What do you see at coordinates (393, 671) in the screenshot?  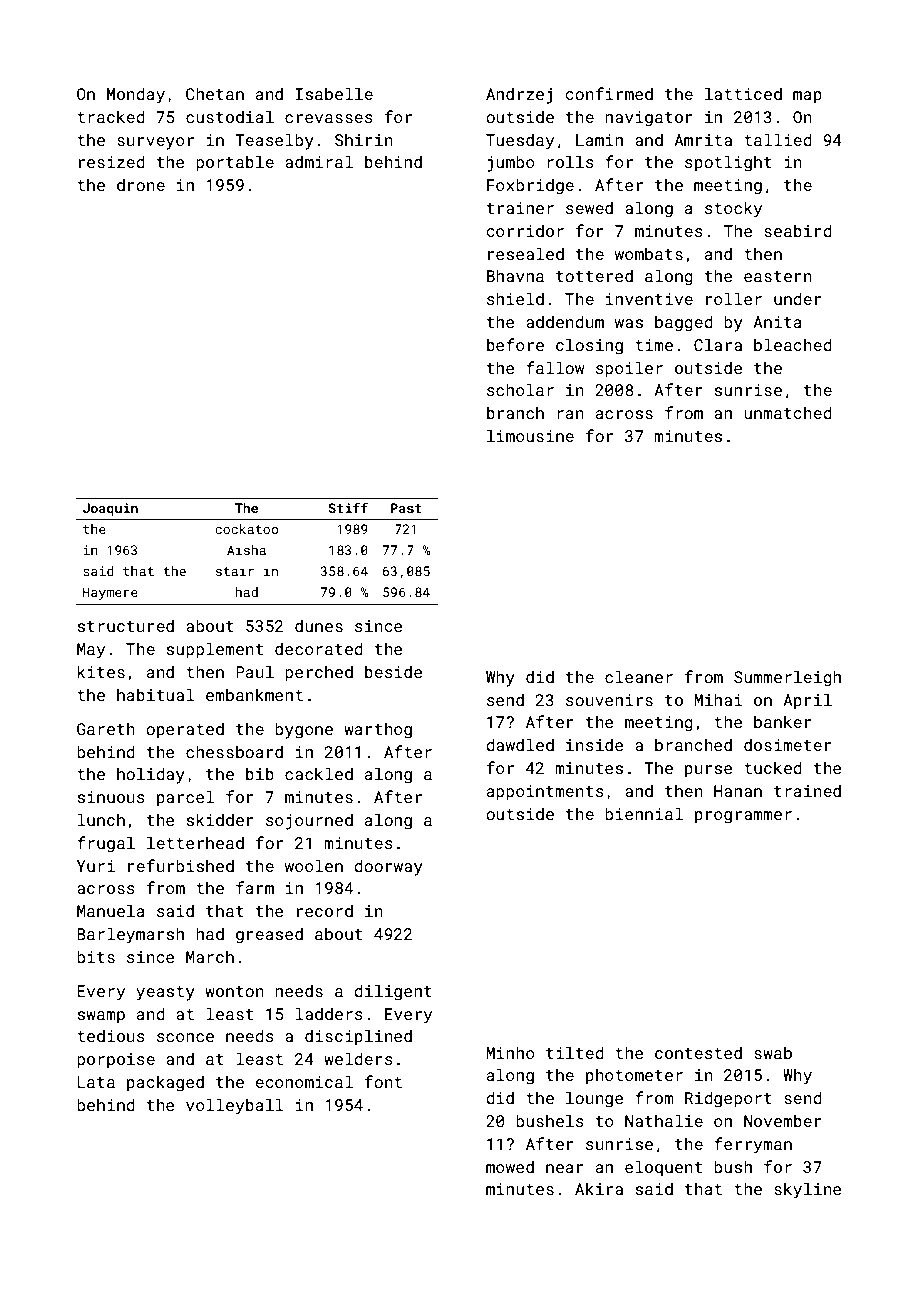 I see `beside` at bounding box center [393, 671].
